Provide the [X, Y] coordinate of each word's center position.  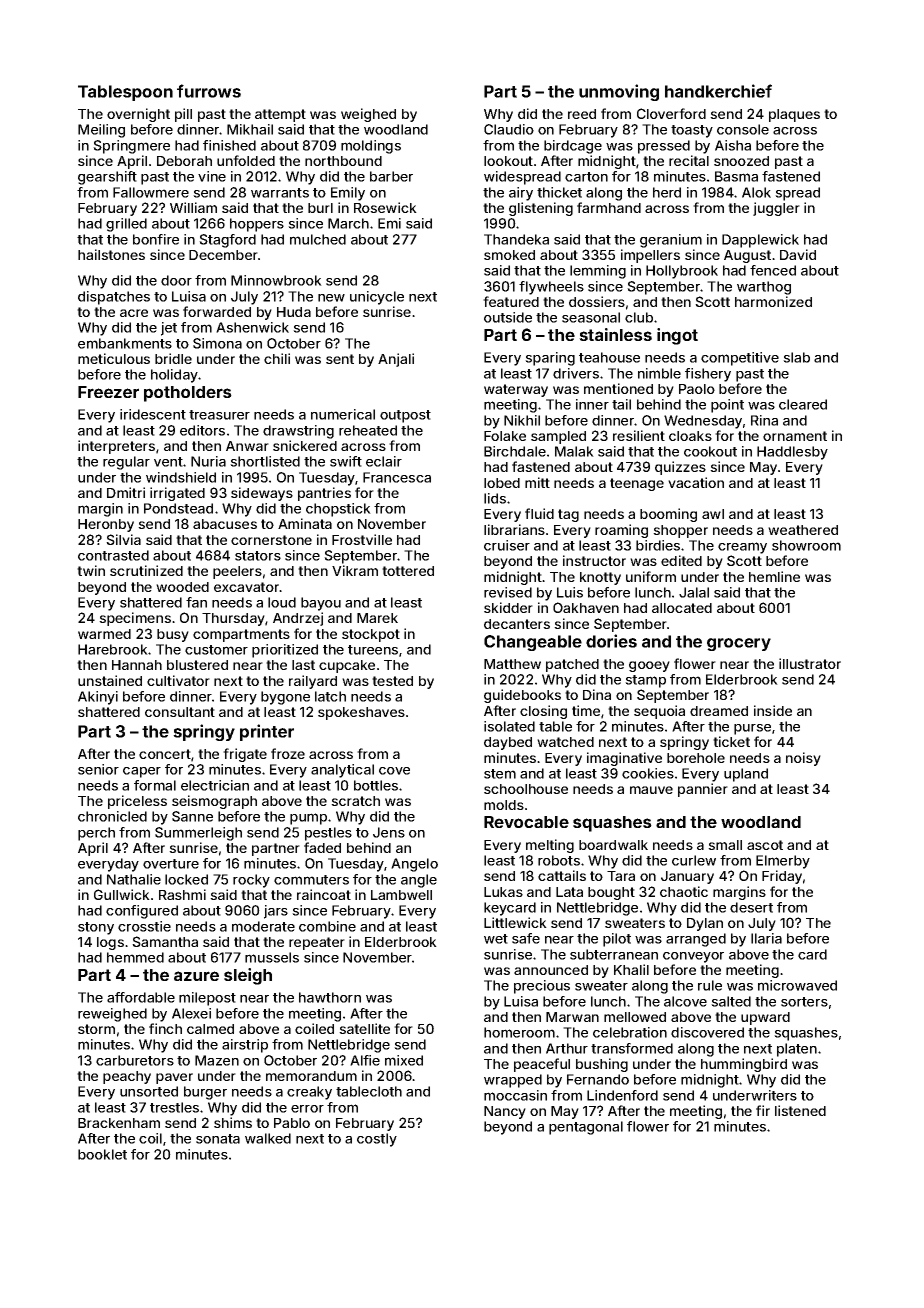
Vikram [355, 570]
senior [98, 769]
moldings [371, 147]
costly [377, 1140]
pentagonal [586, 1128]
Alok [756, 192]
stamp [645, 681]
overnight [138, 115]
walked [268, 1138]
